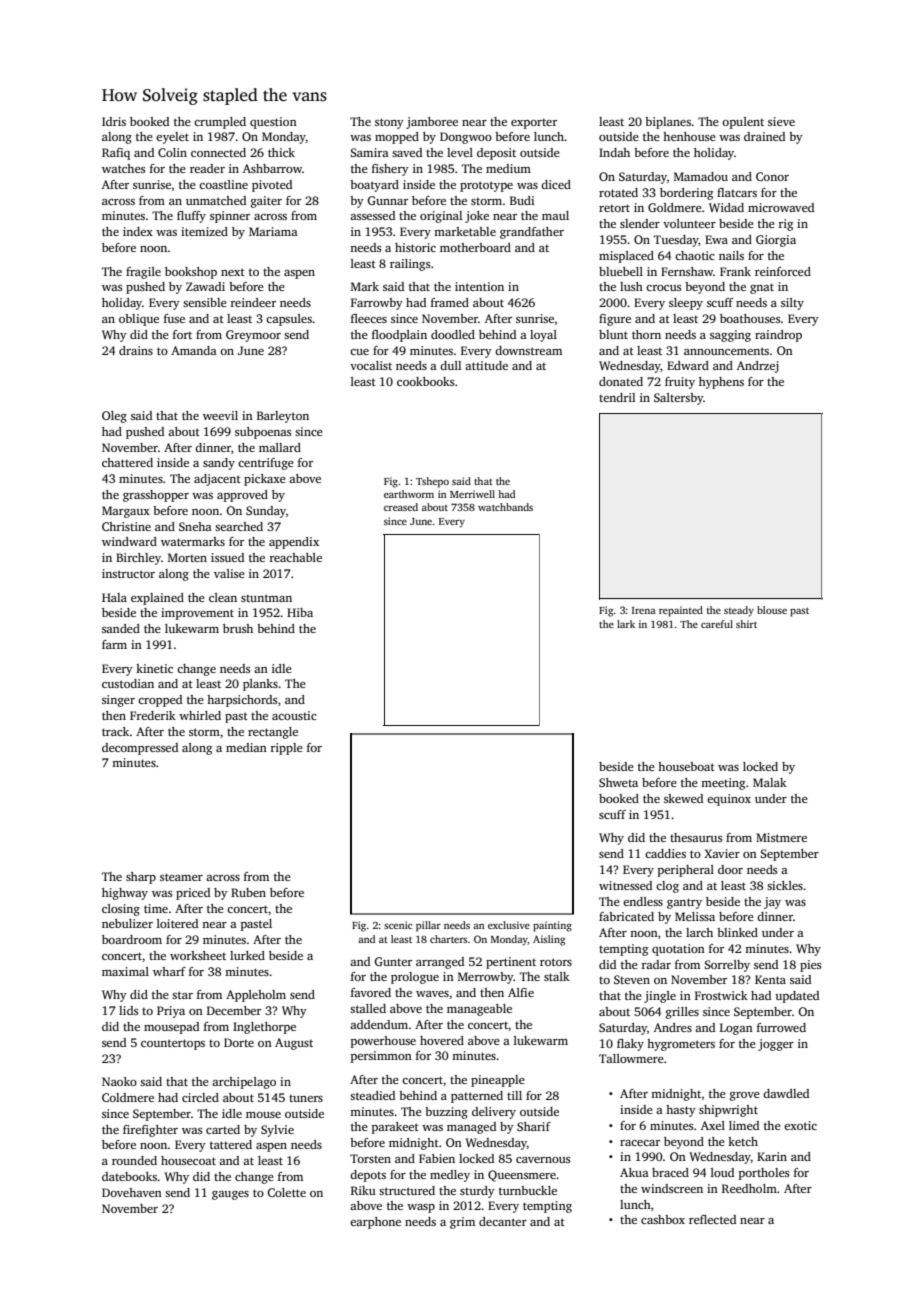 The width and height of the image is (924, 1308). I want to click on August, so click(294, 1044).
